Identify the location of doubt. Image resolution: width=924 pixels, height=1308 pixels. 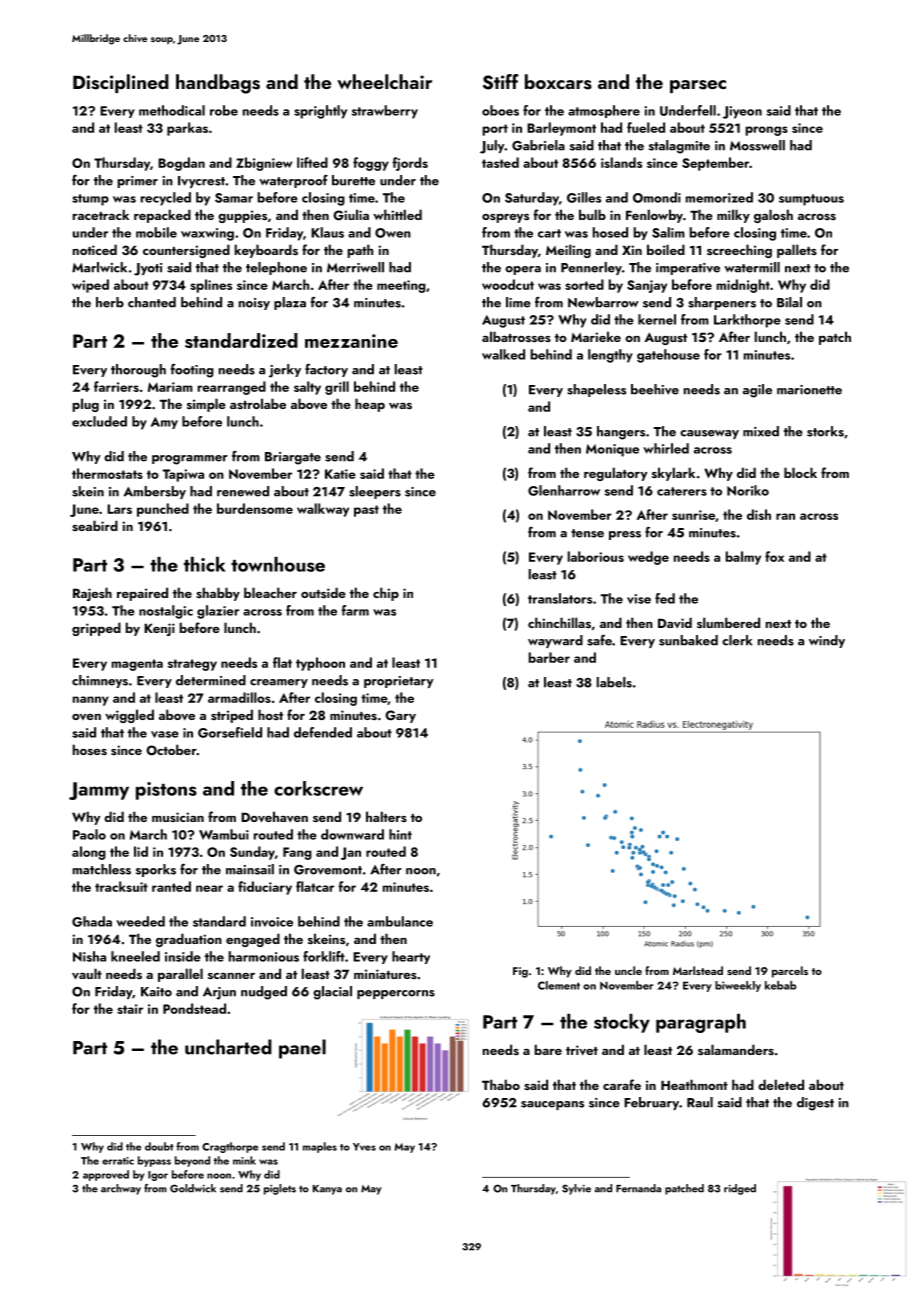
(159, 1146).
